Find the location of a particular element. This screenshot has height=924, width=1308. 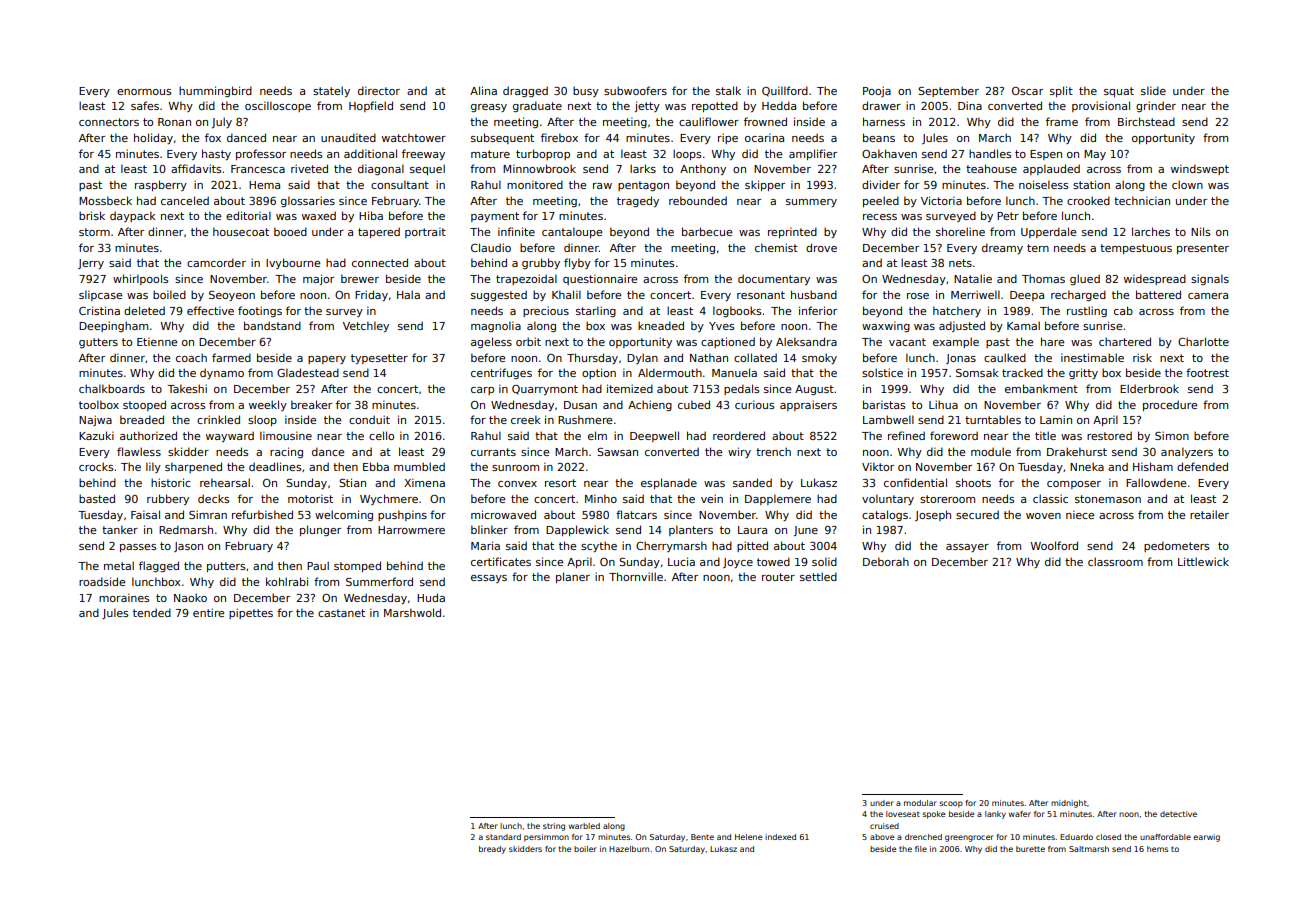

chartered is located at coordinates (1125, 341).
